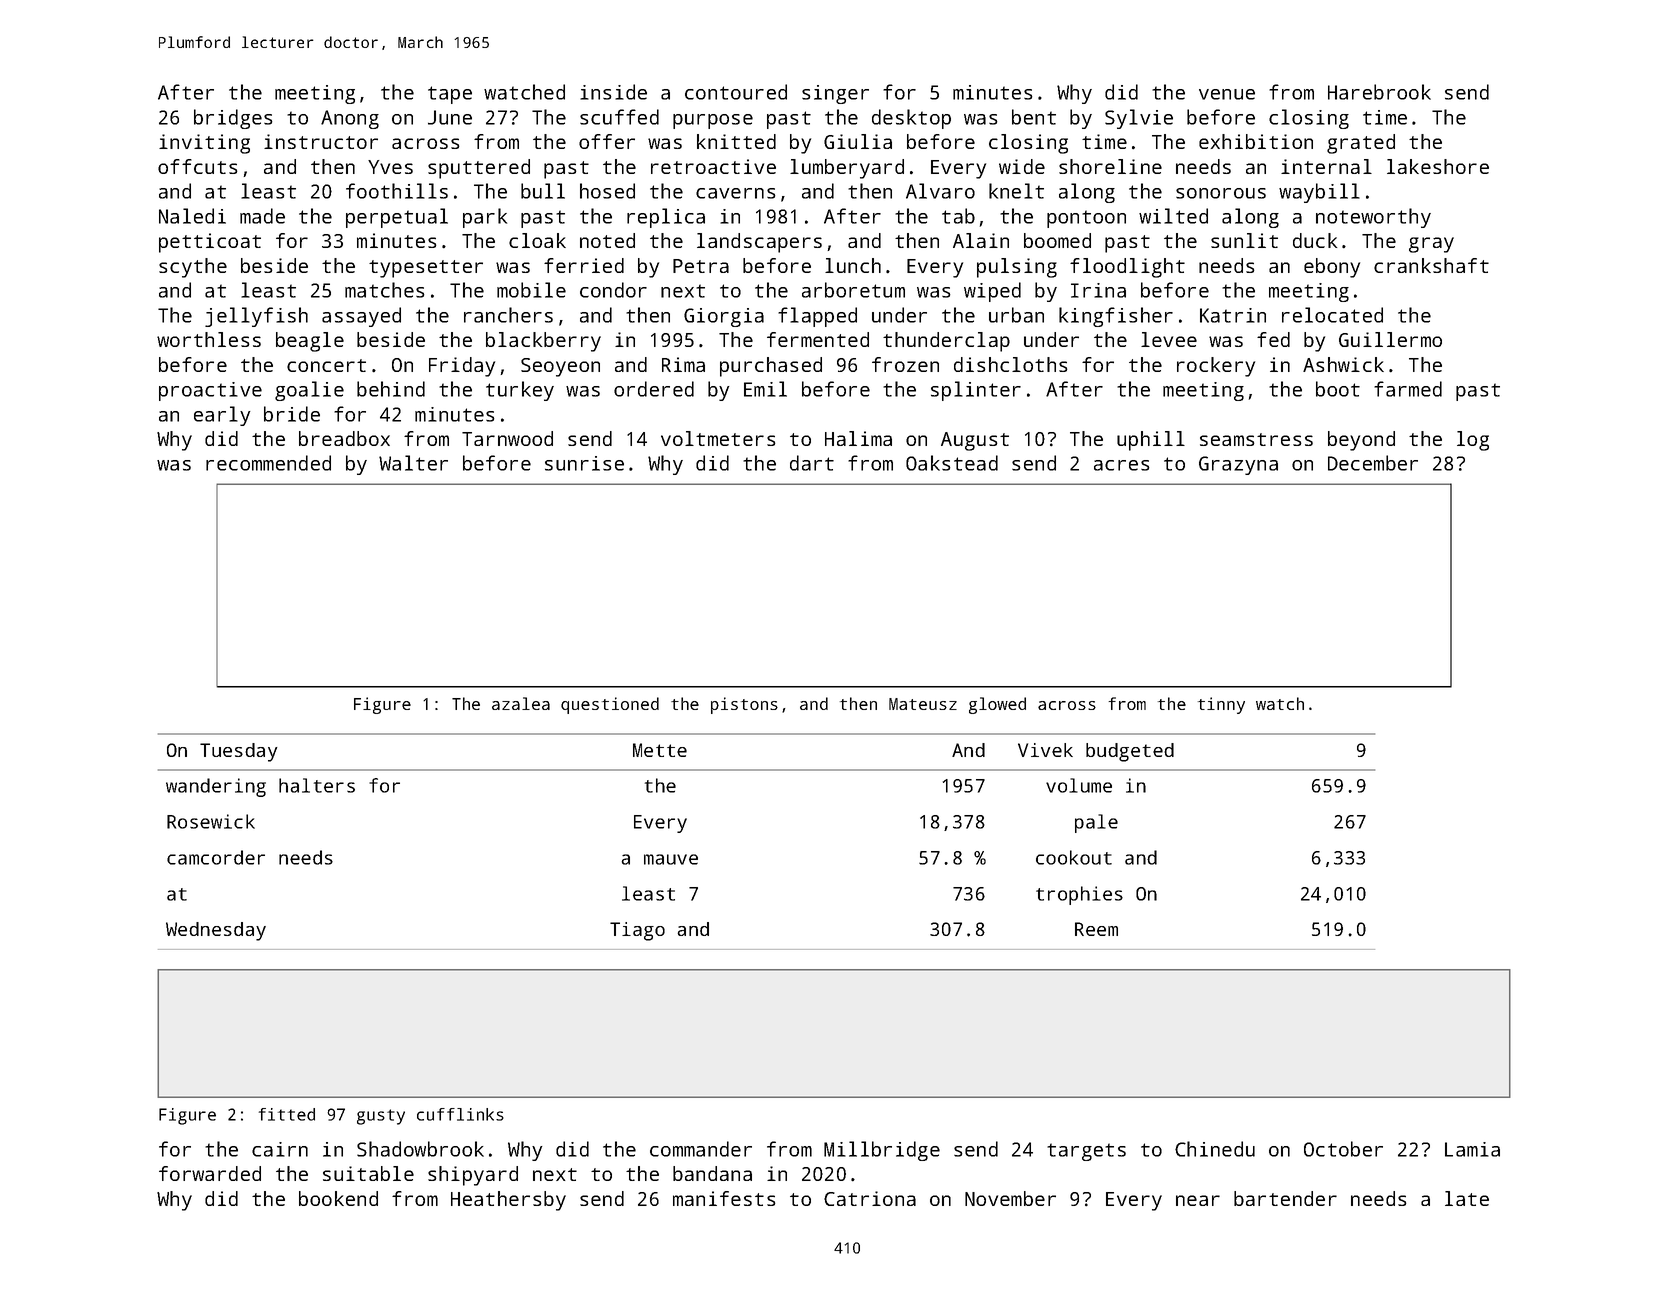 This image has height=1289, width=1668. I want to click on camcorder, so click(216, 857).
